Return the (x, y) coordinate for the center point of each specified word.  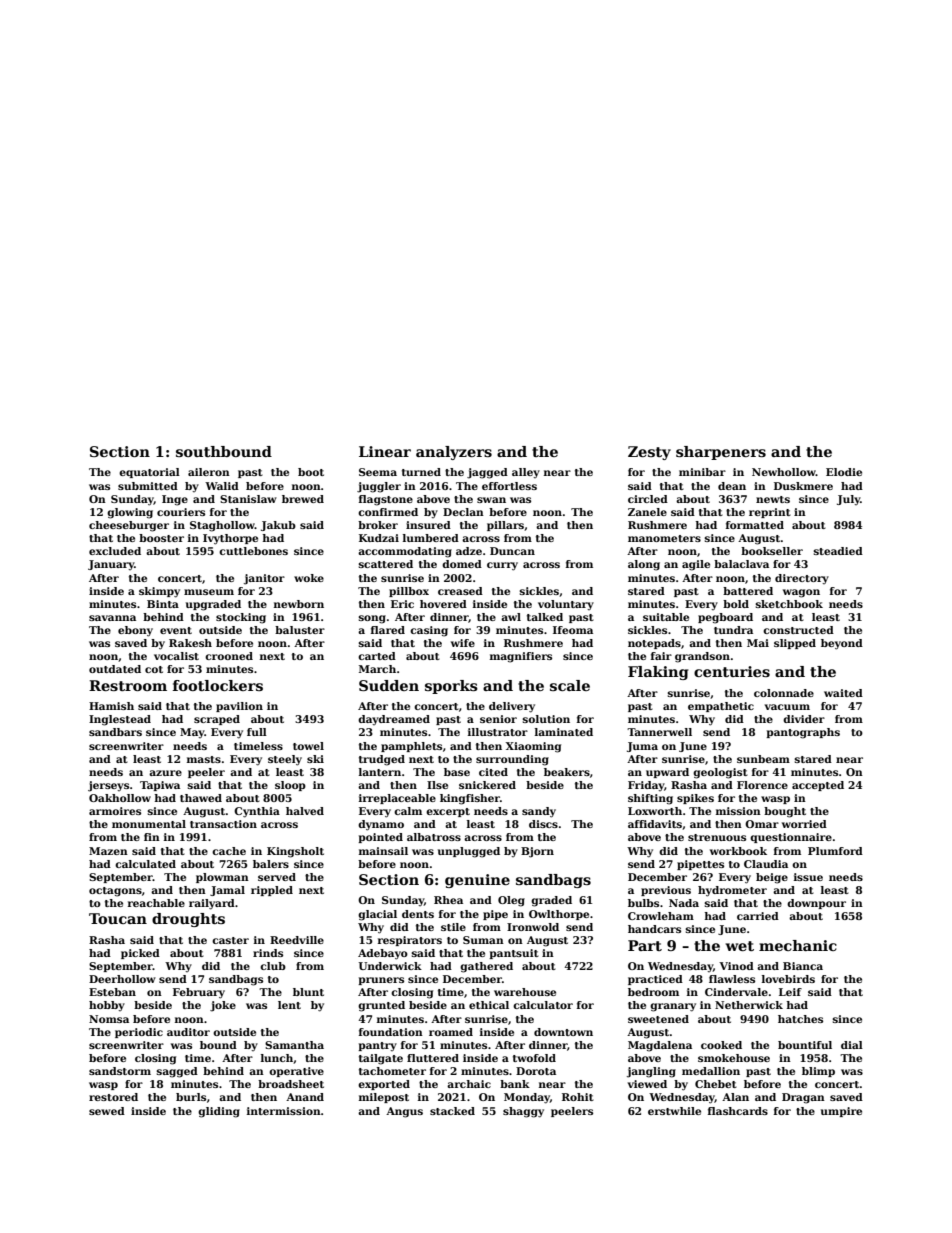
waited (843, 693)
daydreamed (394, 720)
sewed (107, 1111)
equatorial (149, 473)
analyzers (454, 453)
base (457, 772)
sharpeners (721, 453)
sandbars (115, 732)
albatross (434, 837)
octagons (115, 892)
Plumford (835, 851)
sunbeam (763, 759)
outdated (115, 669)
